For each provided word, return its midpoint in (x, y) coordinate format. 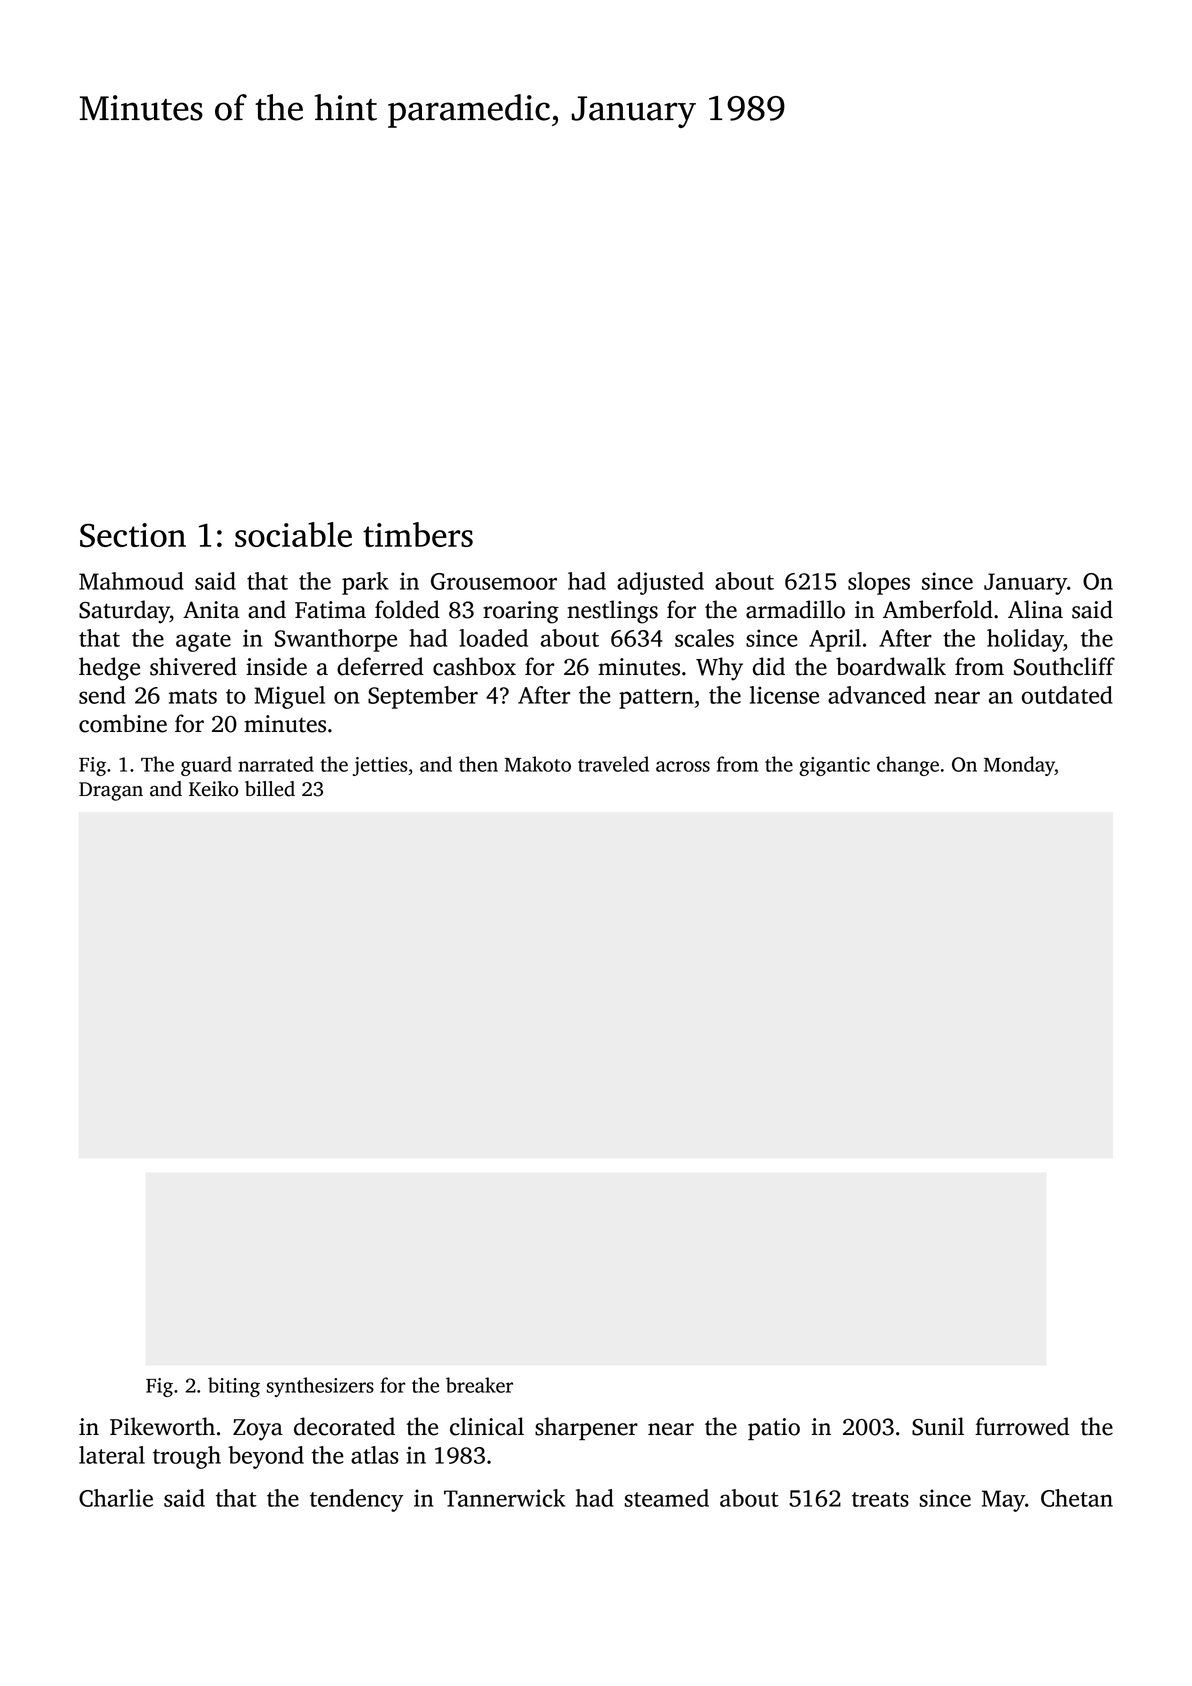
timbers (418, 534)
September (423, 697)
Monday (1019, 766)
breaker (479, 1385)
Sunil (938, 1426)
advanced (877, 695)
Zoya (258, 1430)
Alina (1035, 609)
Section (133, 535)
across (683, 766)
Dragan (111, 791)
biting (234, 1387)
